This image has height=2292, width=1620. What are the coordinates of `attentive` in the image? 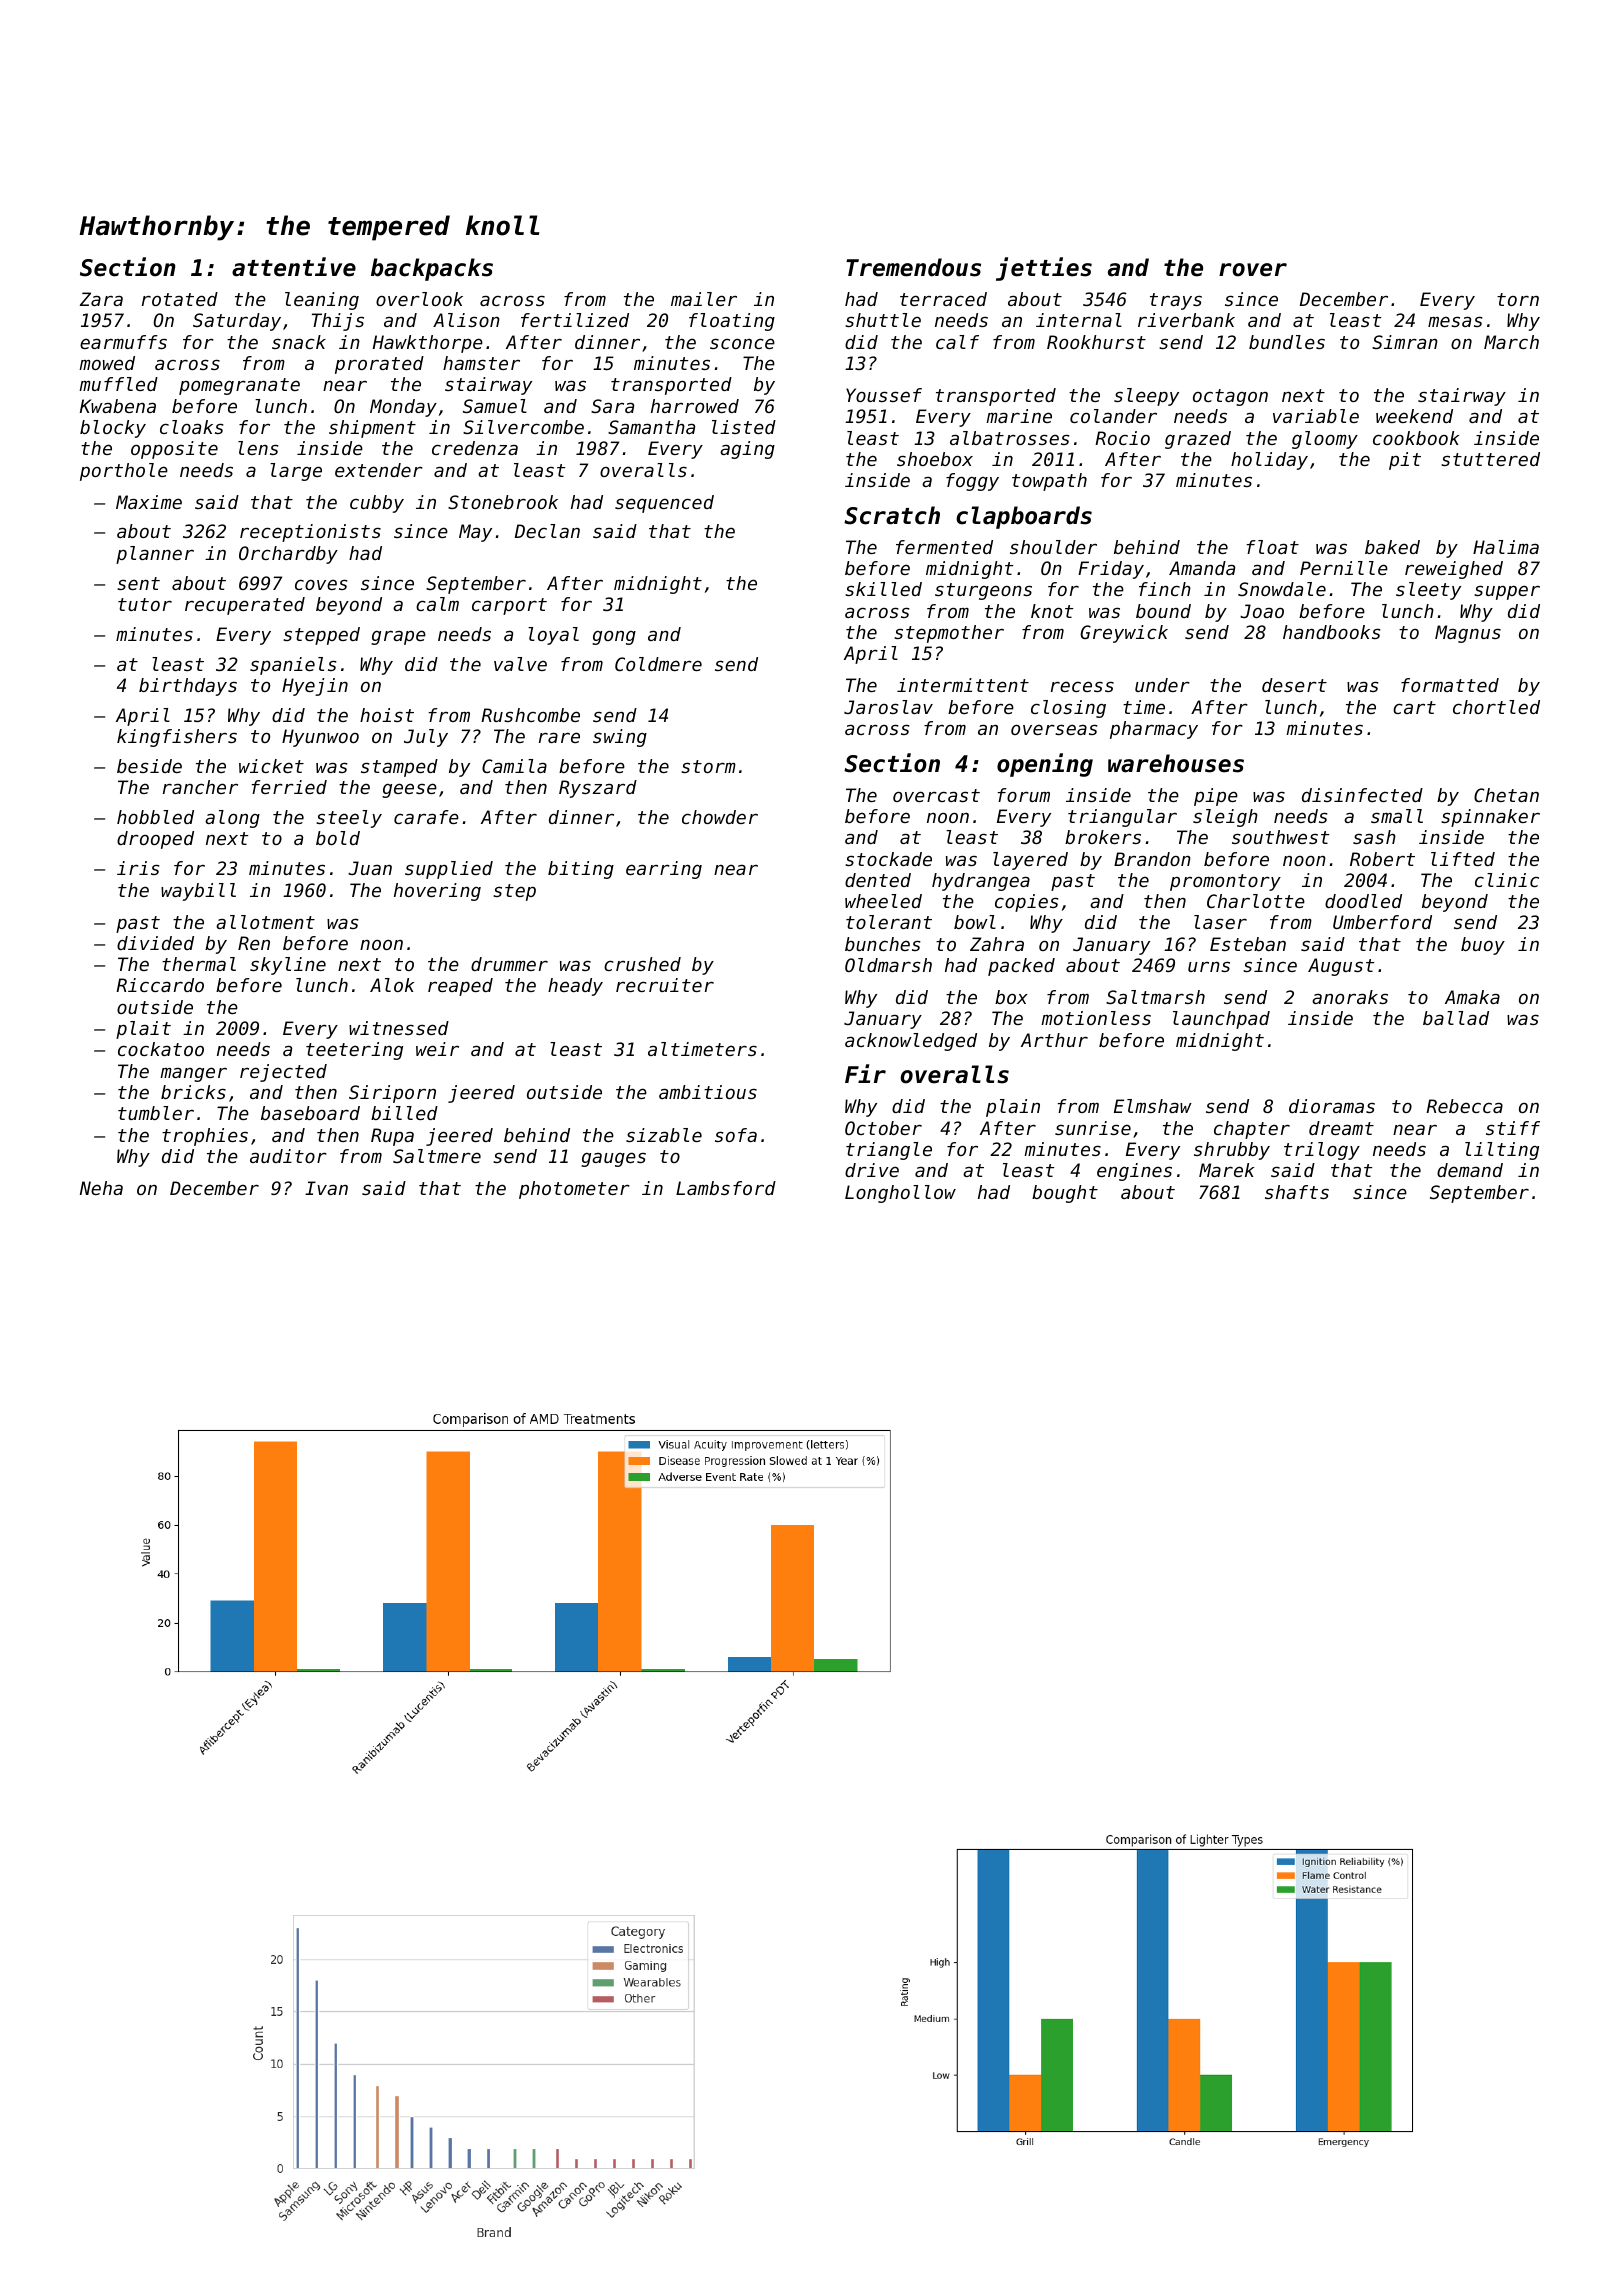 It's located at (294, 267).
